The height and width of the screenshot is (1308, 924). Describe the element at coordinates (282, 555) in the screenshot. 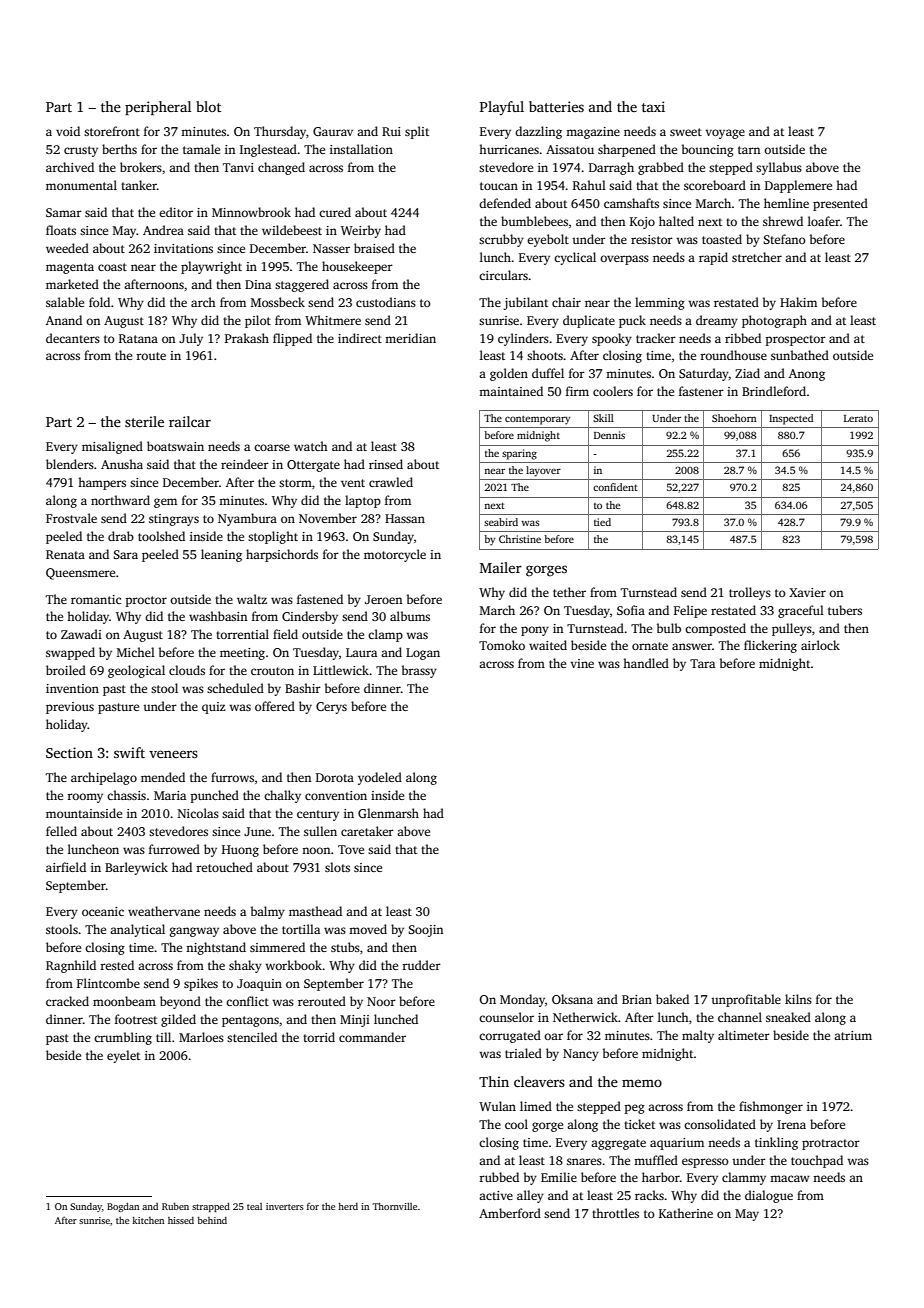

I see `harpsichords` at that location.
